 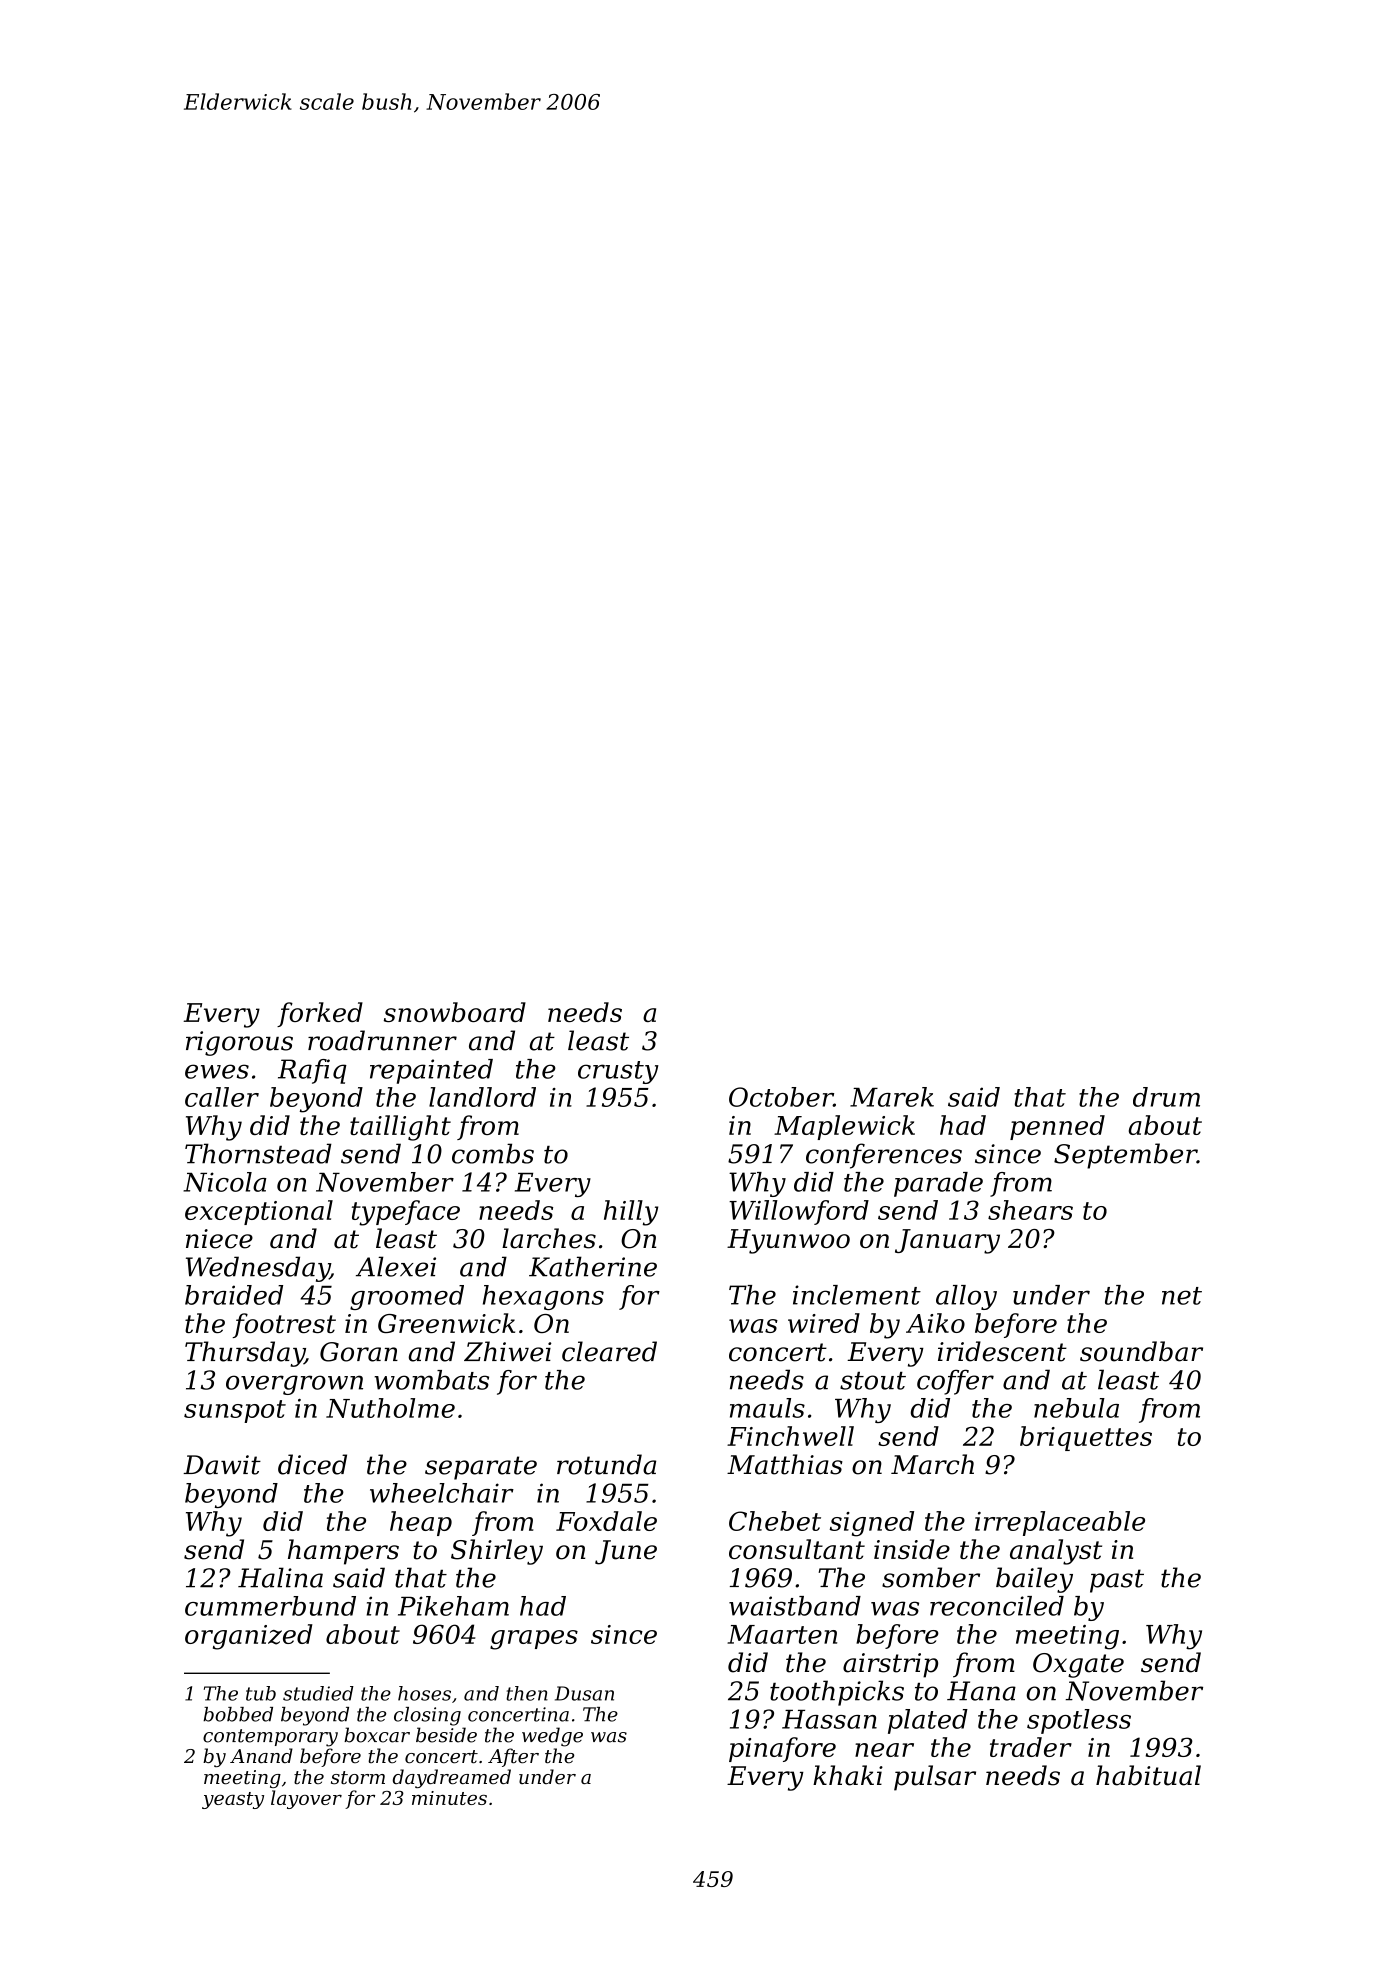 I want to click on penned, so click(x=1057, y=1127).
